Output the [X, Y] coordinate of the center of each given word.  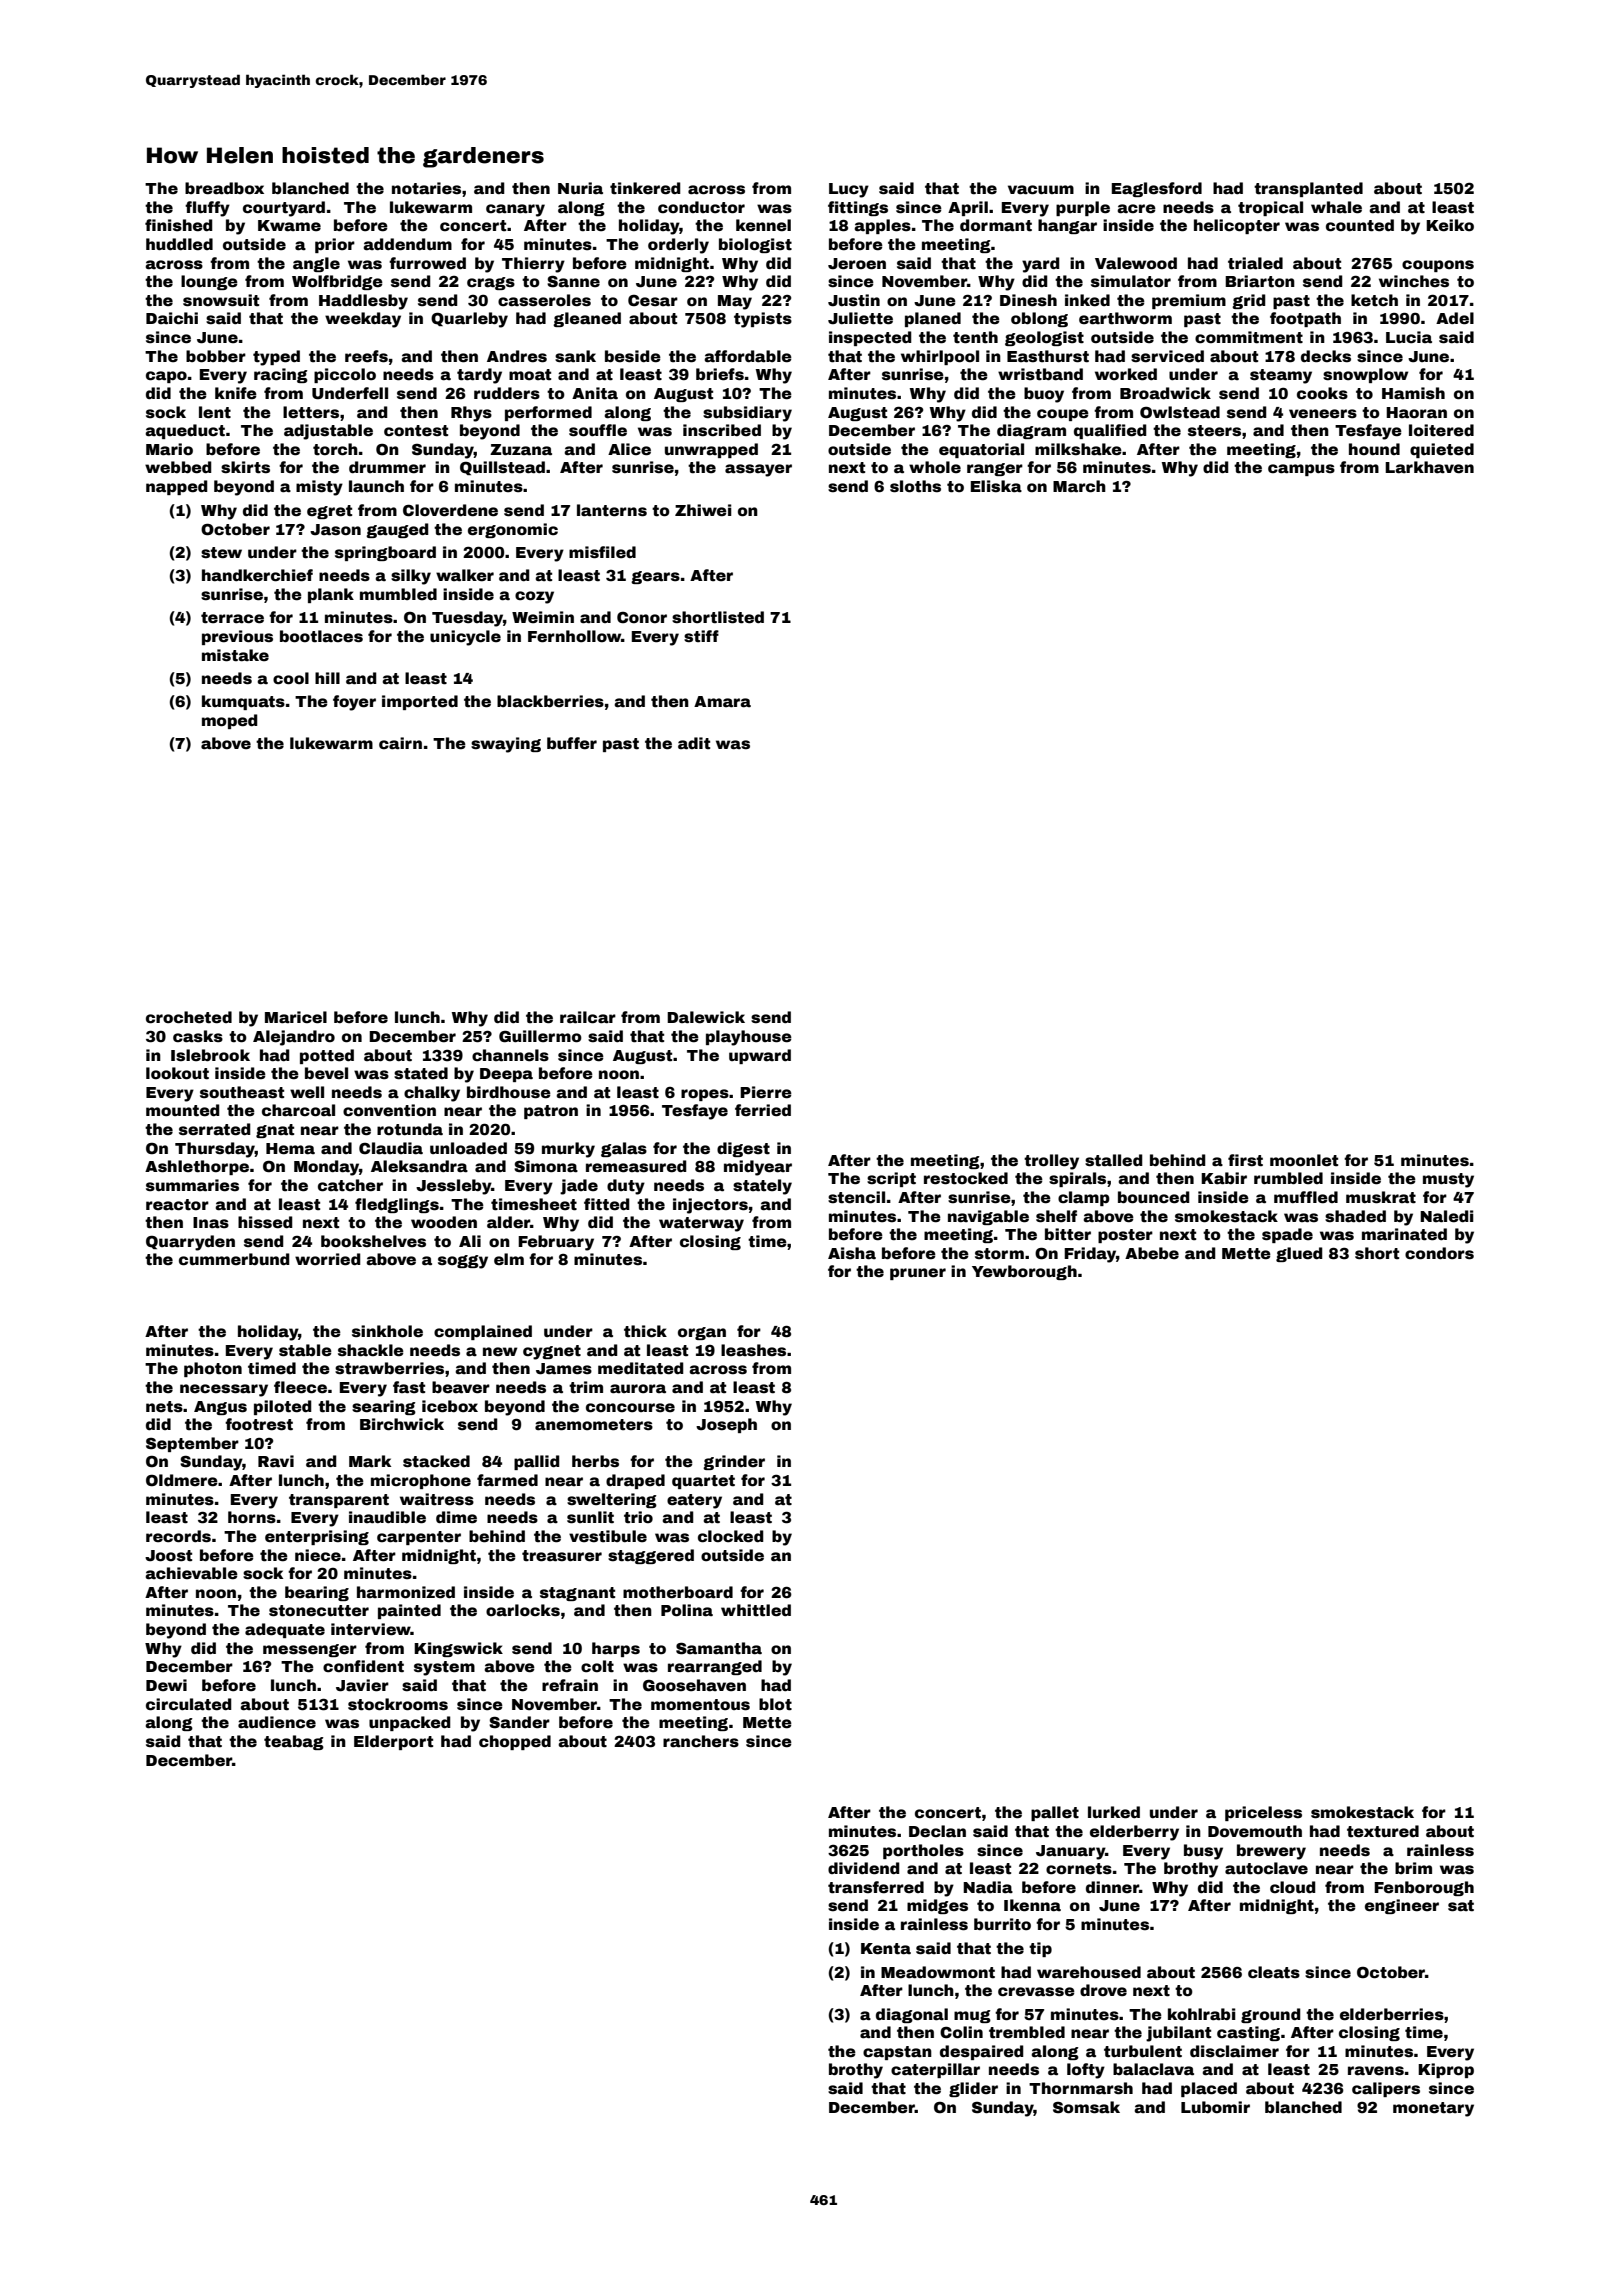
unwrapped [711, 450]
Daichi [172, 318]
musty [1448, 1180]
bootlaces [321, 636]
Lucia [1409, 337]
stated [421, 1073]
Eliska [996, 486]
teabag [294, 1742]
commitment [1249, 337]
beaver [461, 1387]
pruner [918, 1274]
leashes [753, 1350]
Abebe [1152, 1253]
